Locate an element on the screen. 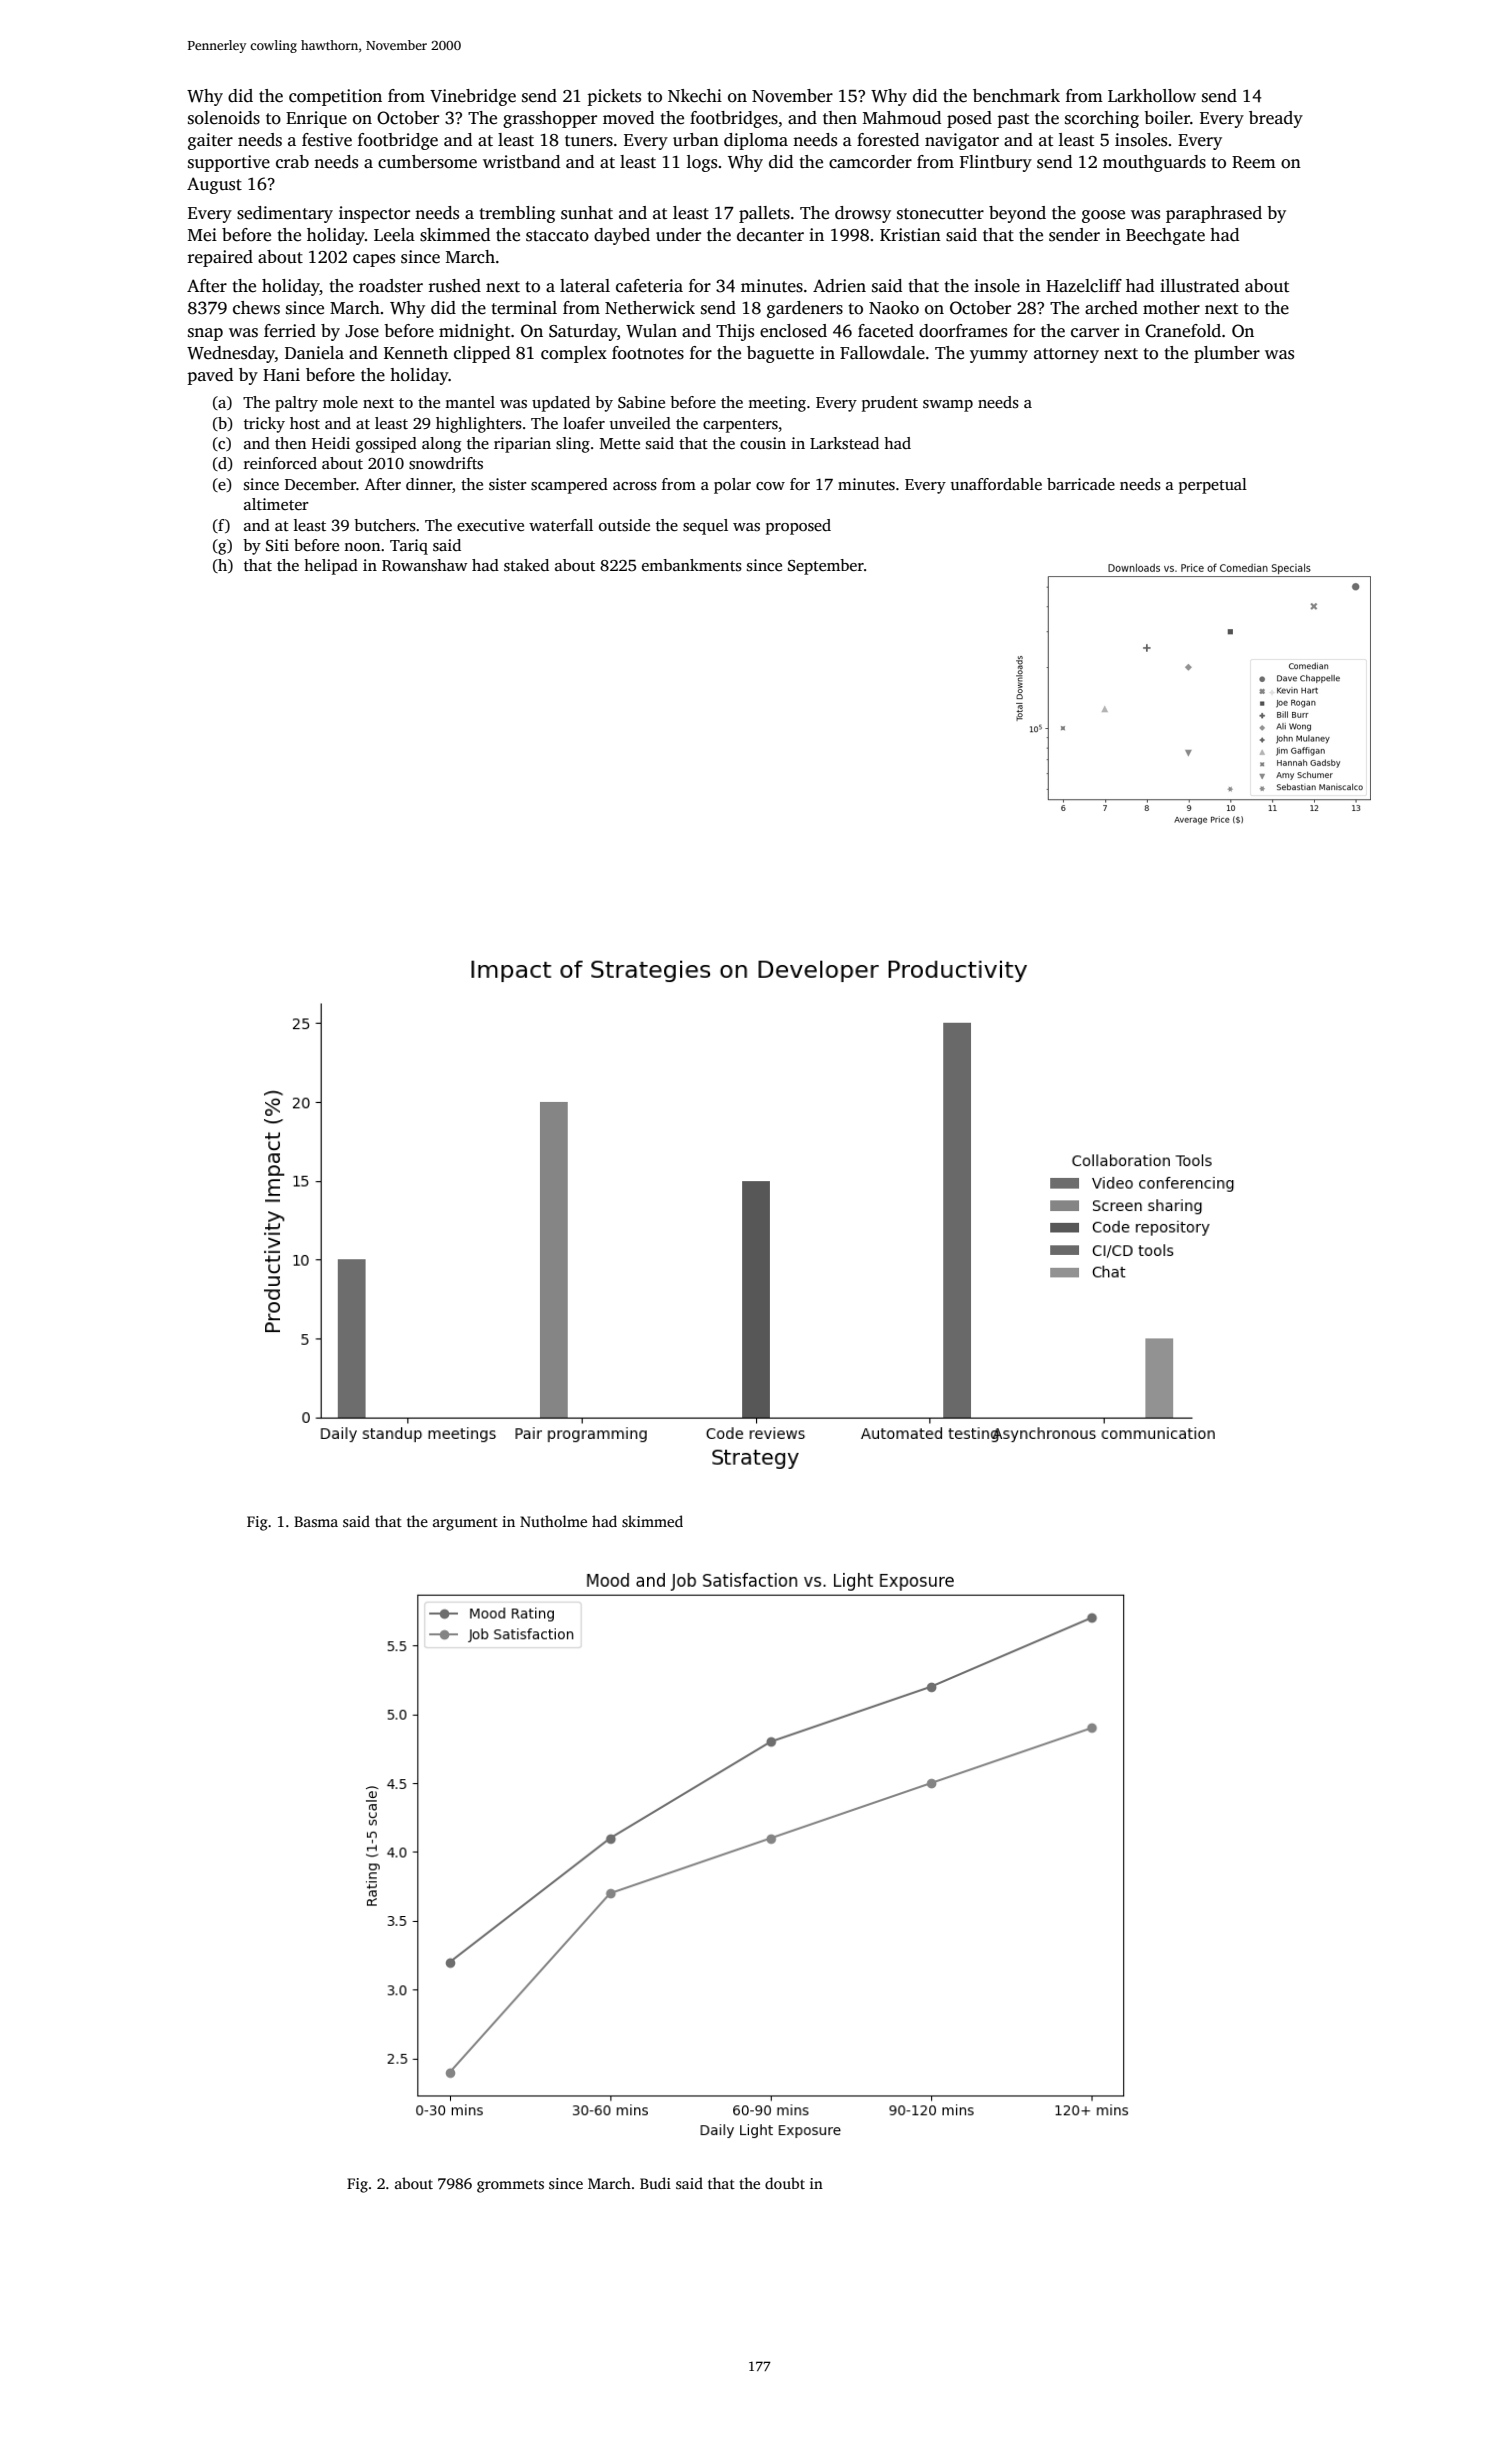  embankments is located at coordinates (692, 565).
